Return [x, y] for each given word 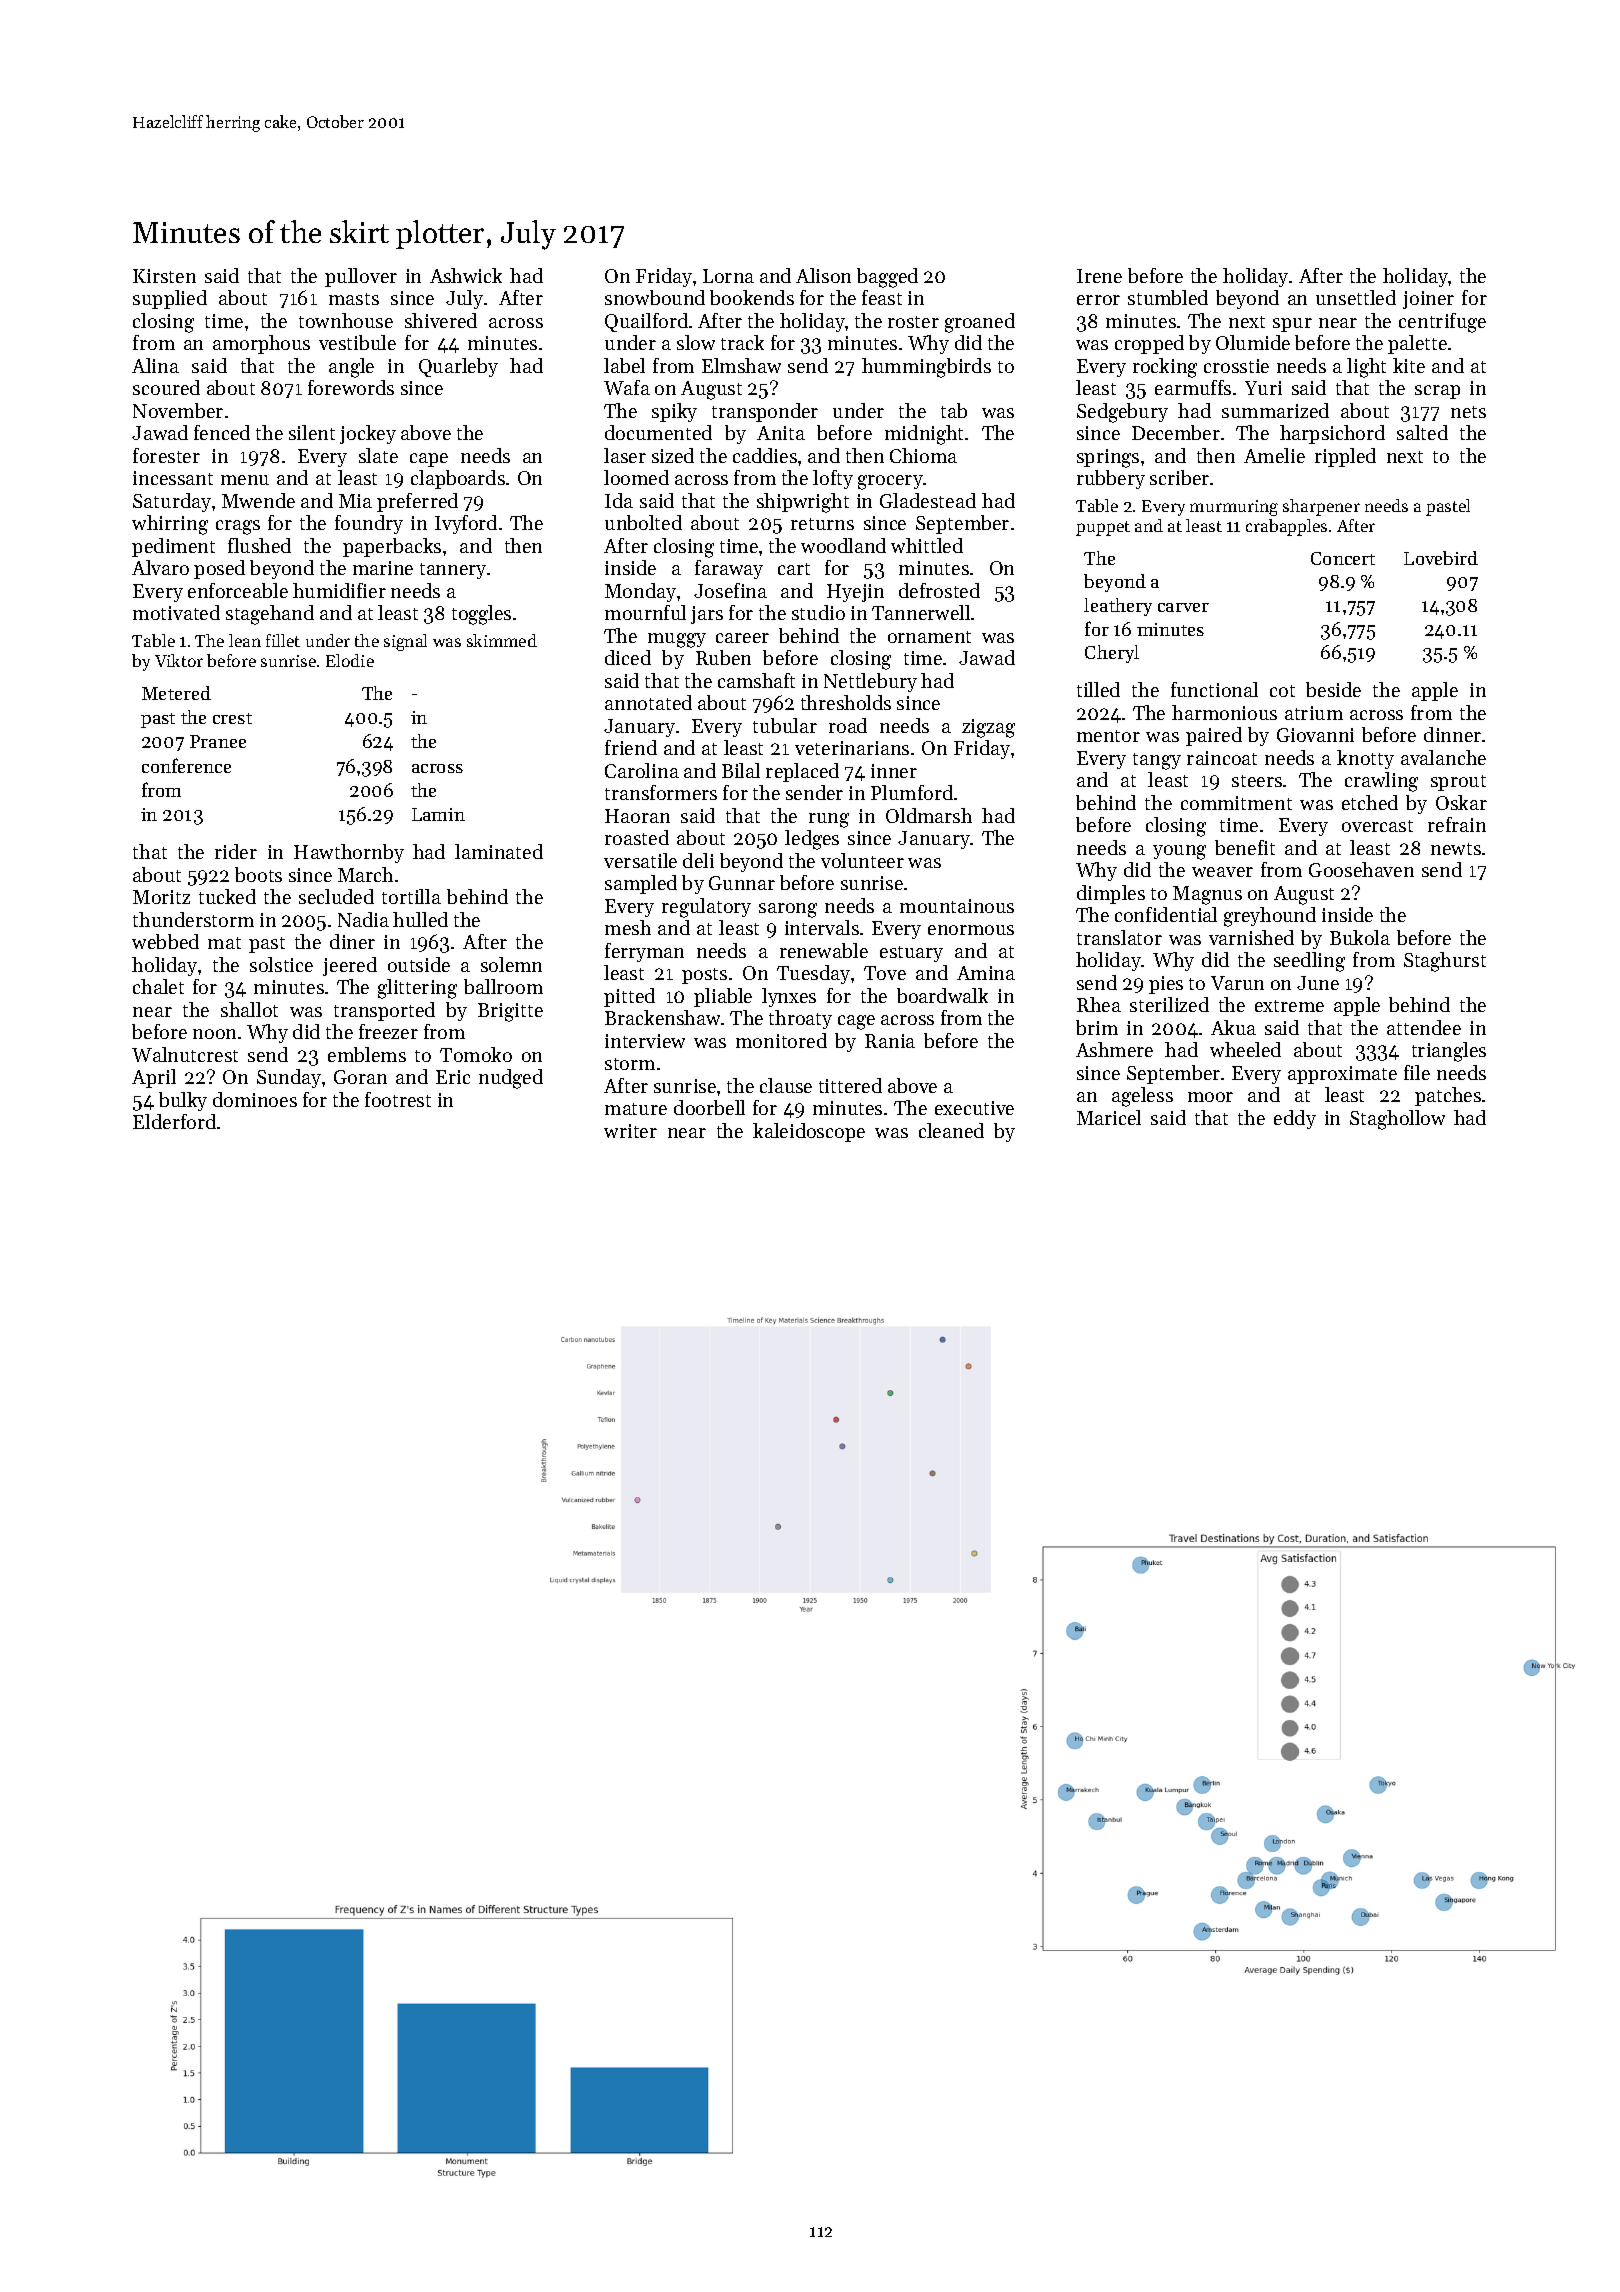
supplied [170, 299]
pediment [173, 547]
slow [696, 342]
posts [704, 976]
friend [631, 747]
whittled [927, 545]
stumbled [1168, 297]
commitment [1236, 803]
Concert [1343, 558]
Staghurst [1445, 962]
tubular [785, 725]
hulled [420, 919]
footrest [398, 1099]
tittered [850, 1085]
